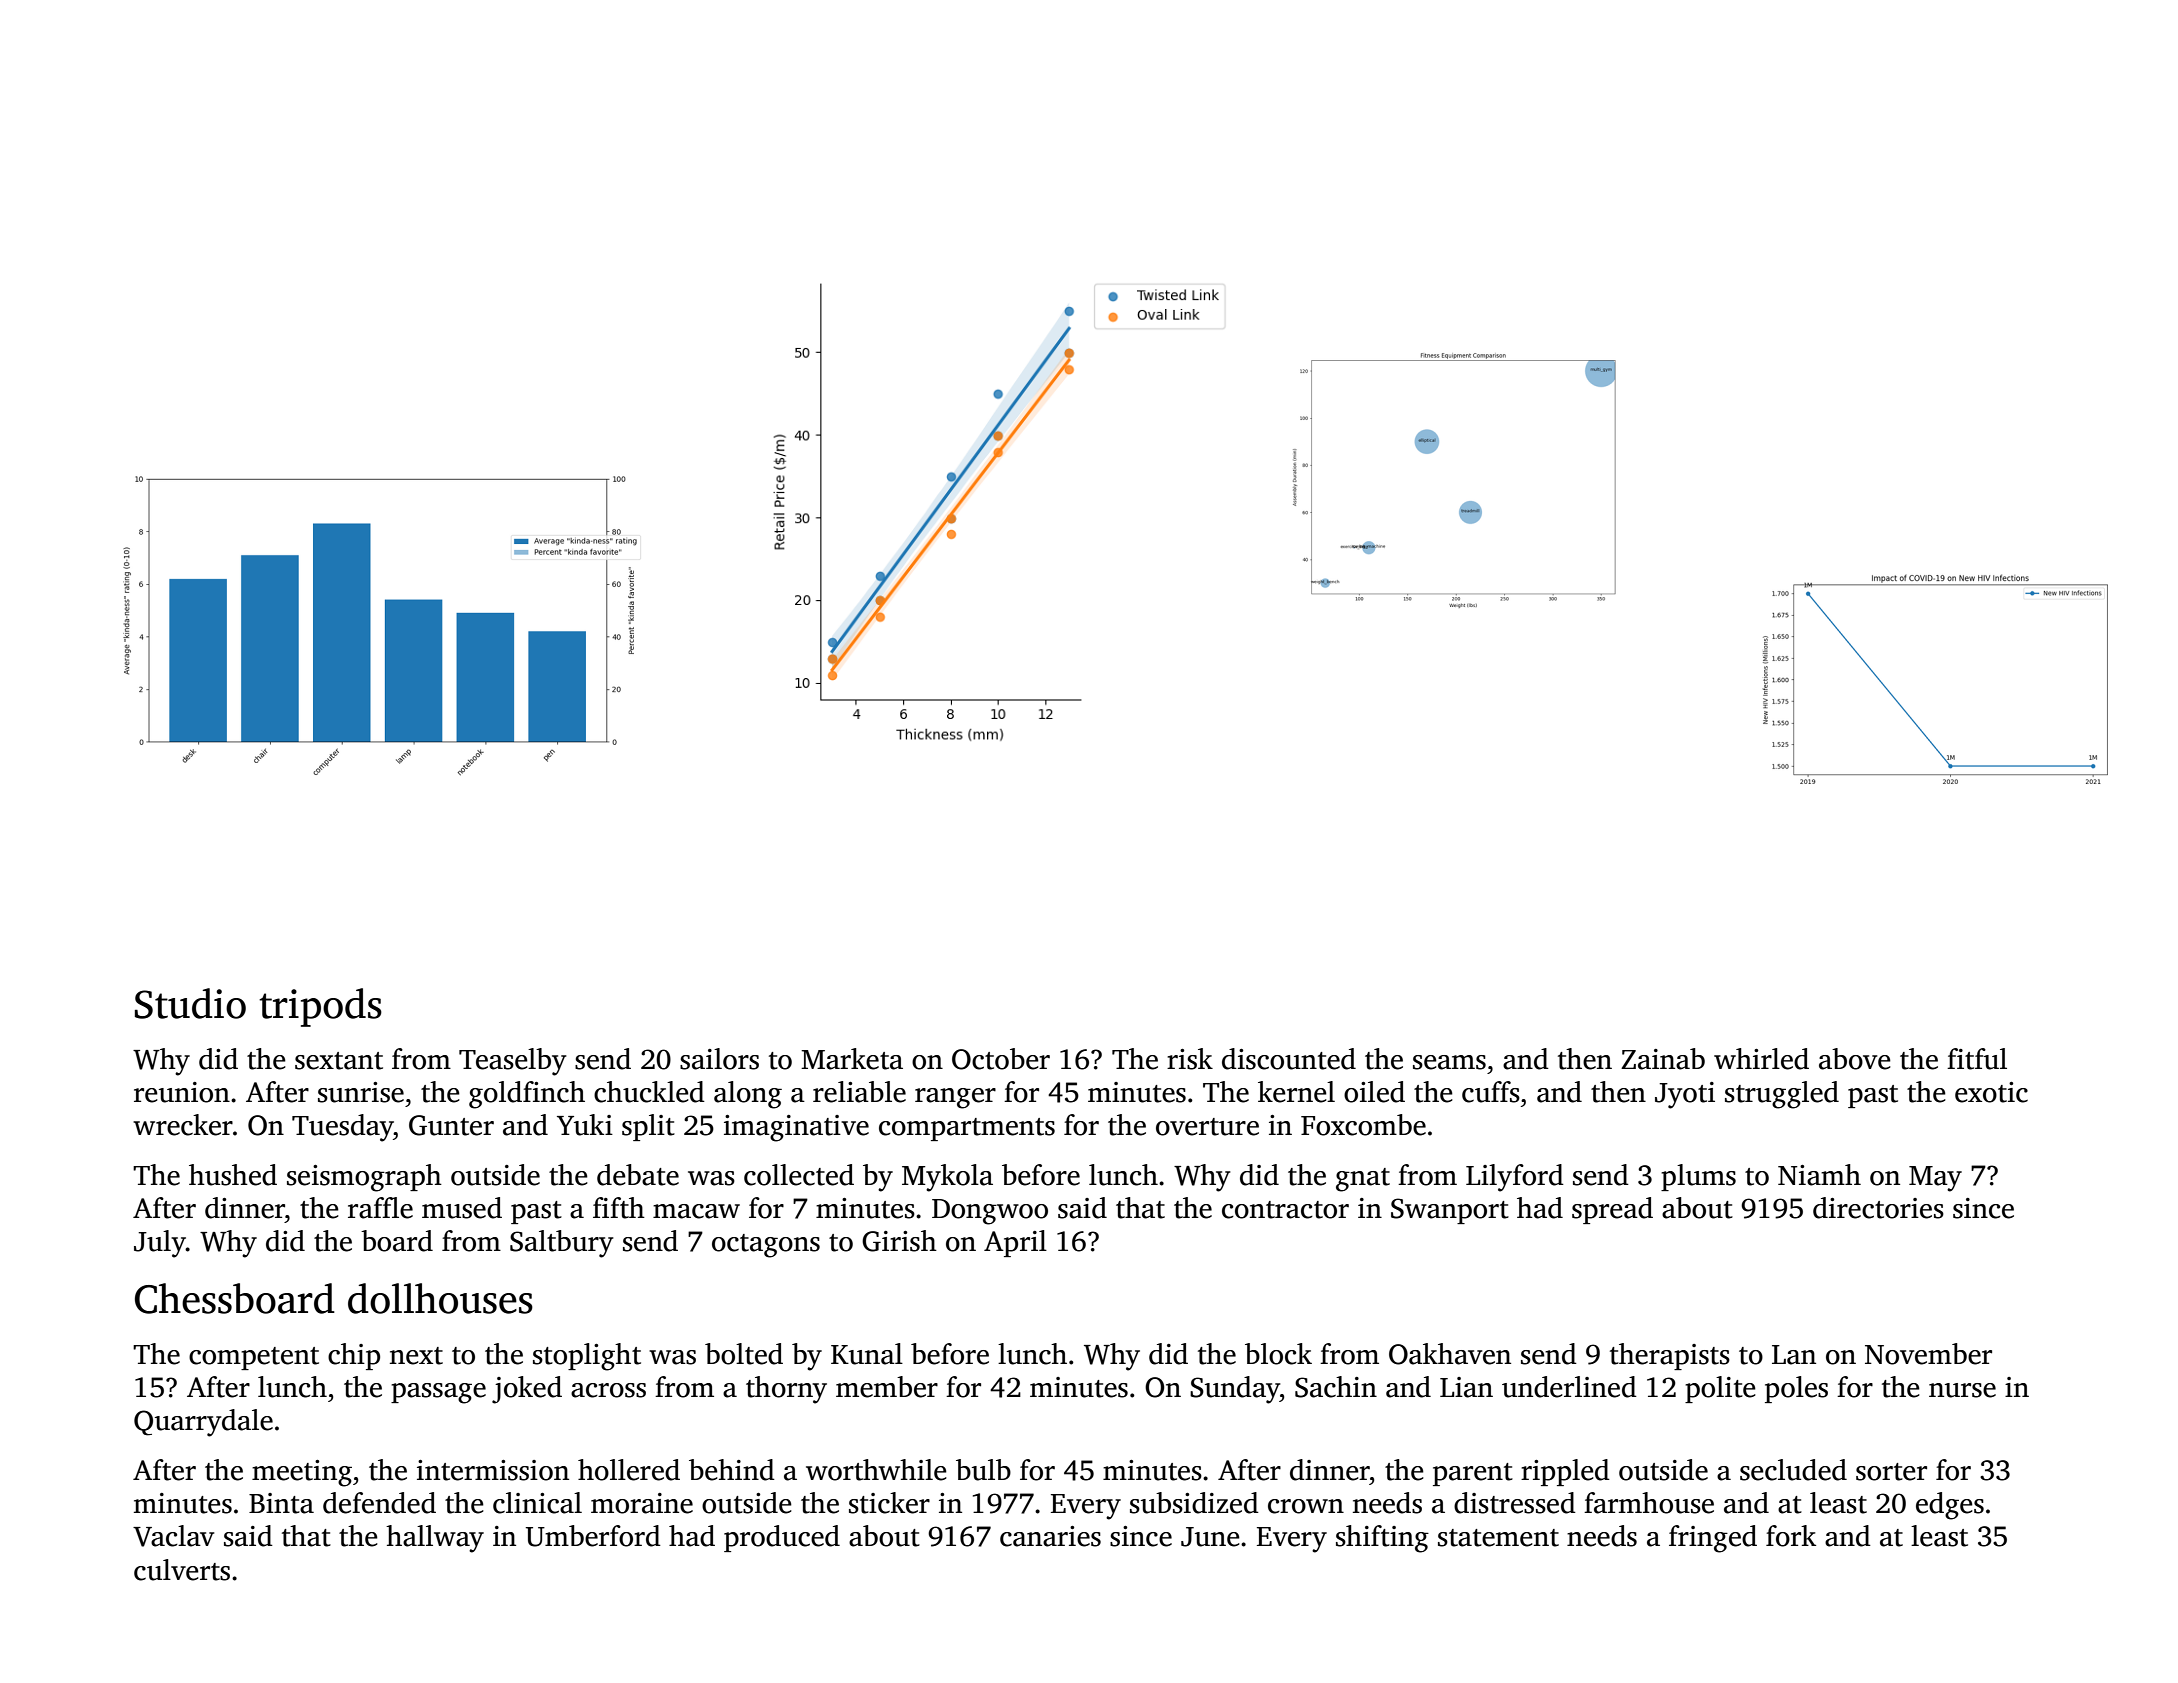  I want to click on imaginative, so click(796, 1128).
